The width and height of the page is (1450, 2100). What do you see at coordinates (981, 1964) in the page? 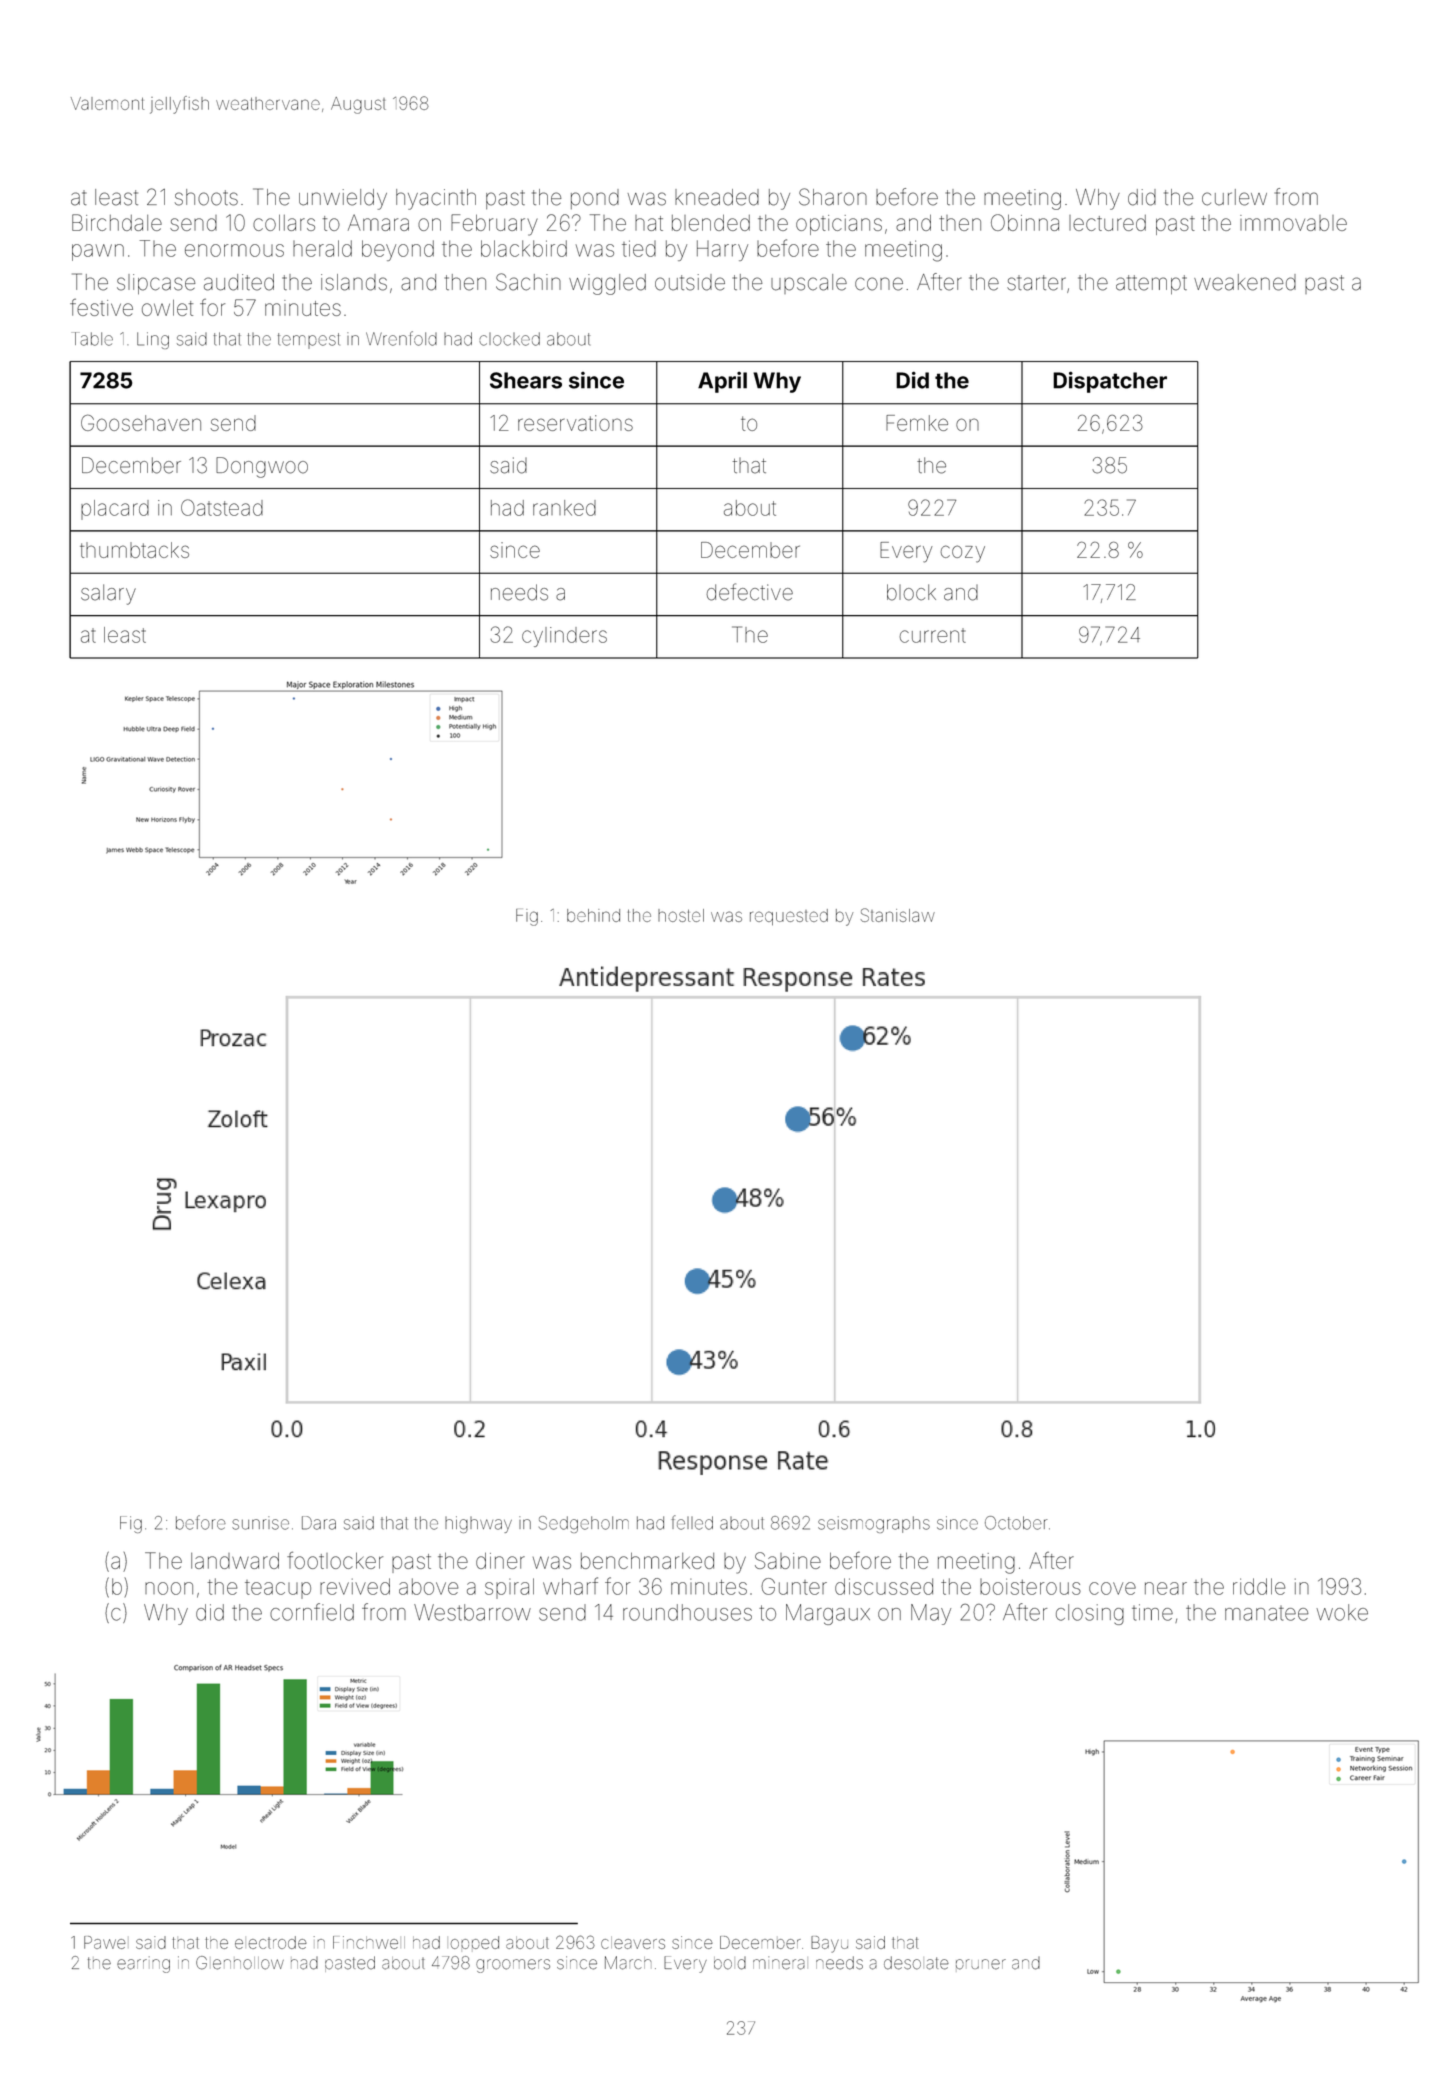
I see `pruner` at bounding box center [981, 1964].
